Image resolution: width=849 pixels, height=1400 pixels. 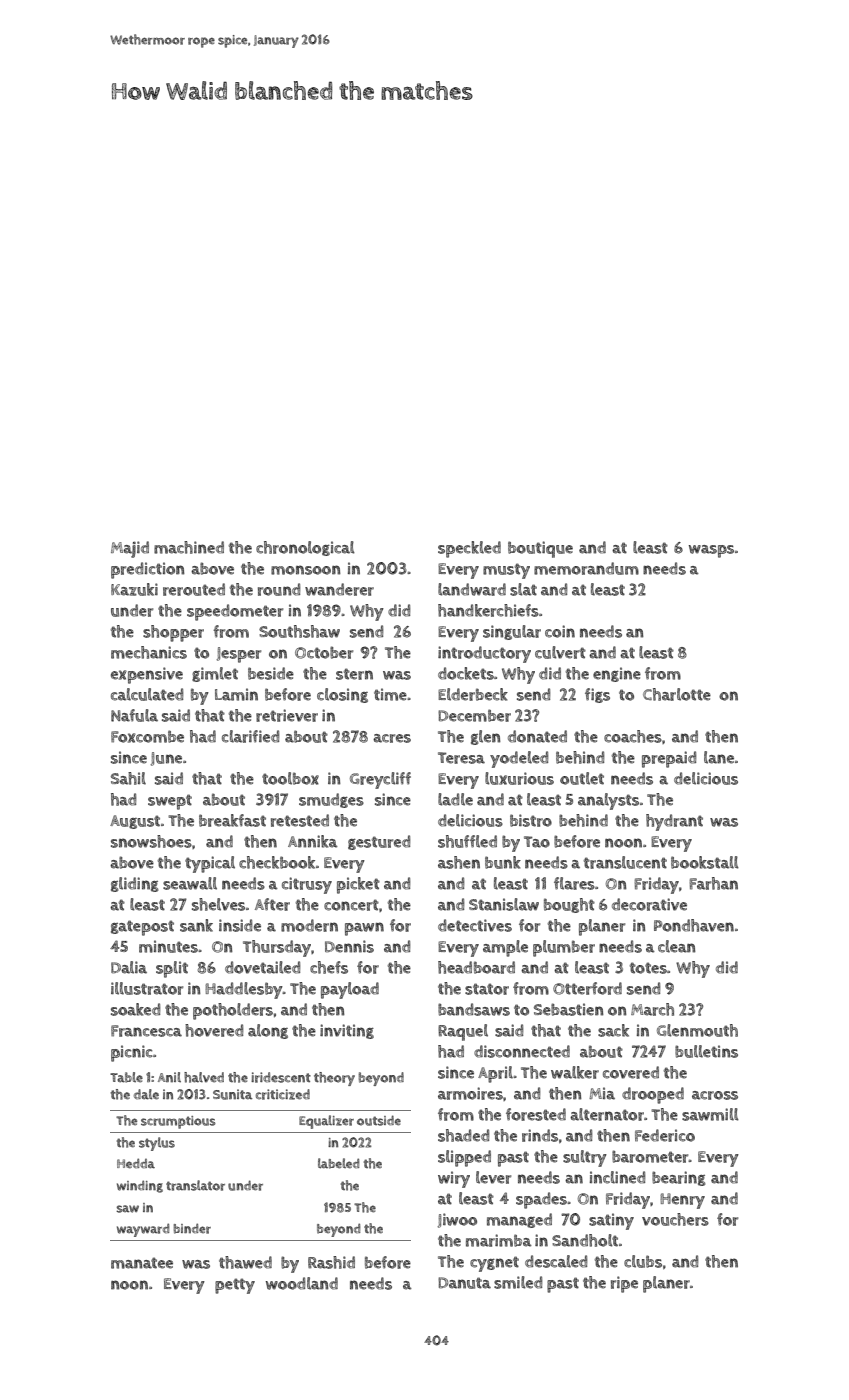 What do you see at coordinates (597, 695) in the image?
I see `figs` at bounding box center [597, 695].
